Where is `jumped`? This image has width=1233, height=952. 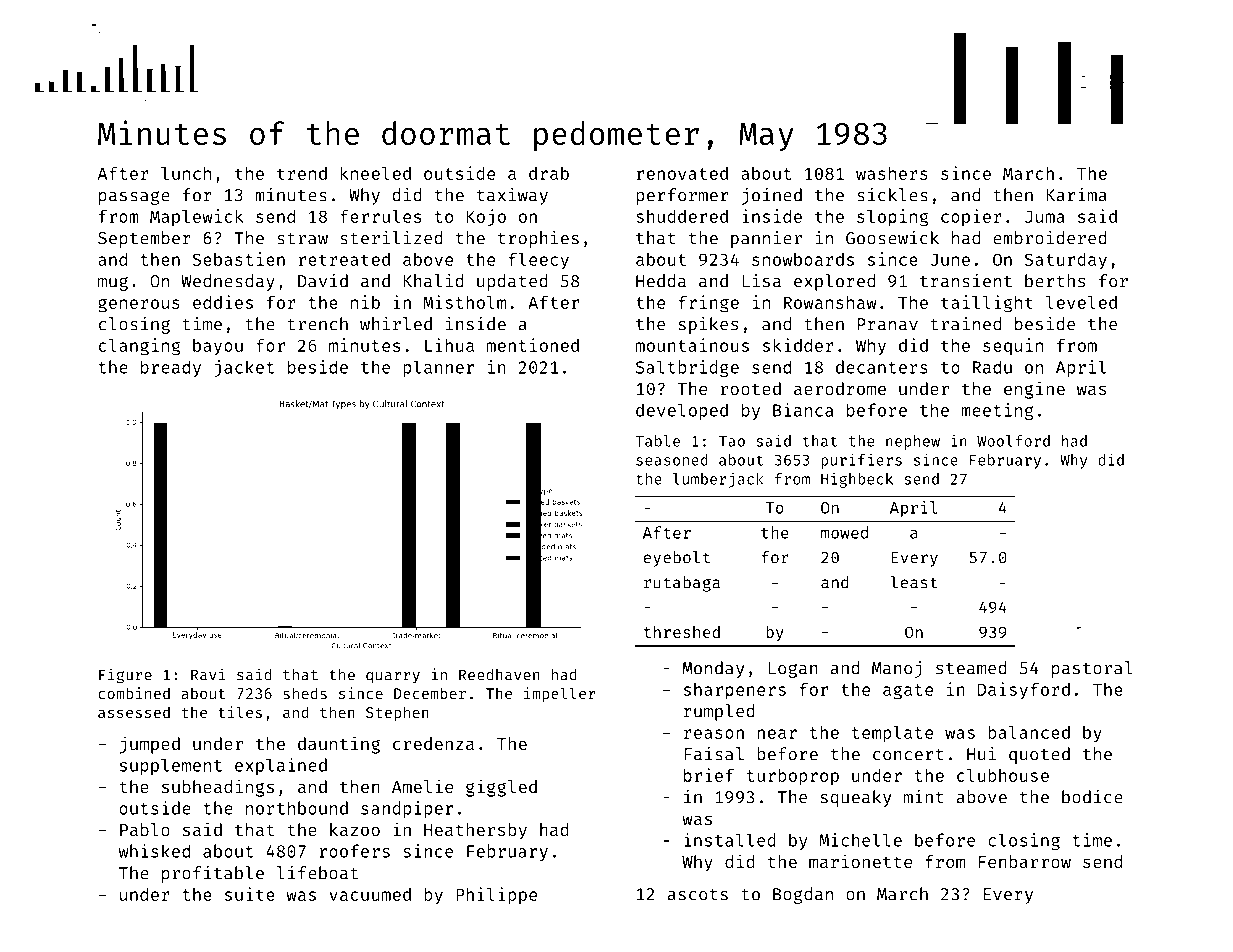 jumped is located at coordinates (150, 745).
